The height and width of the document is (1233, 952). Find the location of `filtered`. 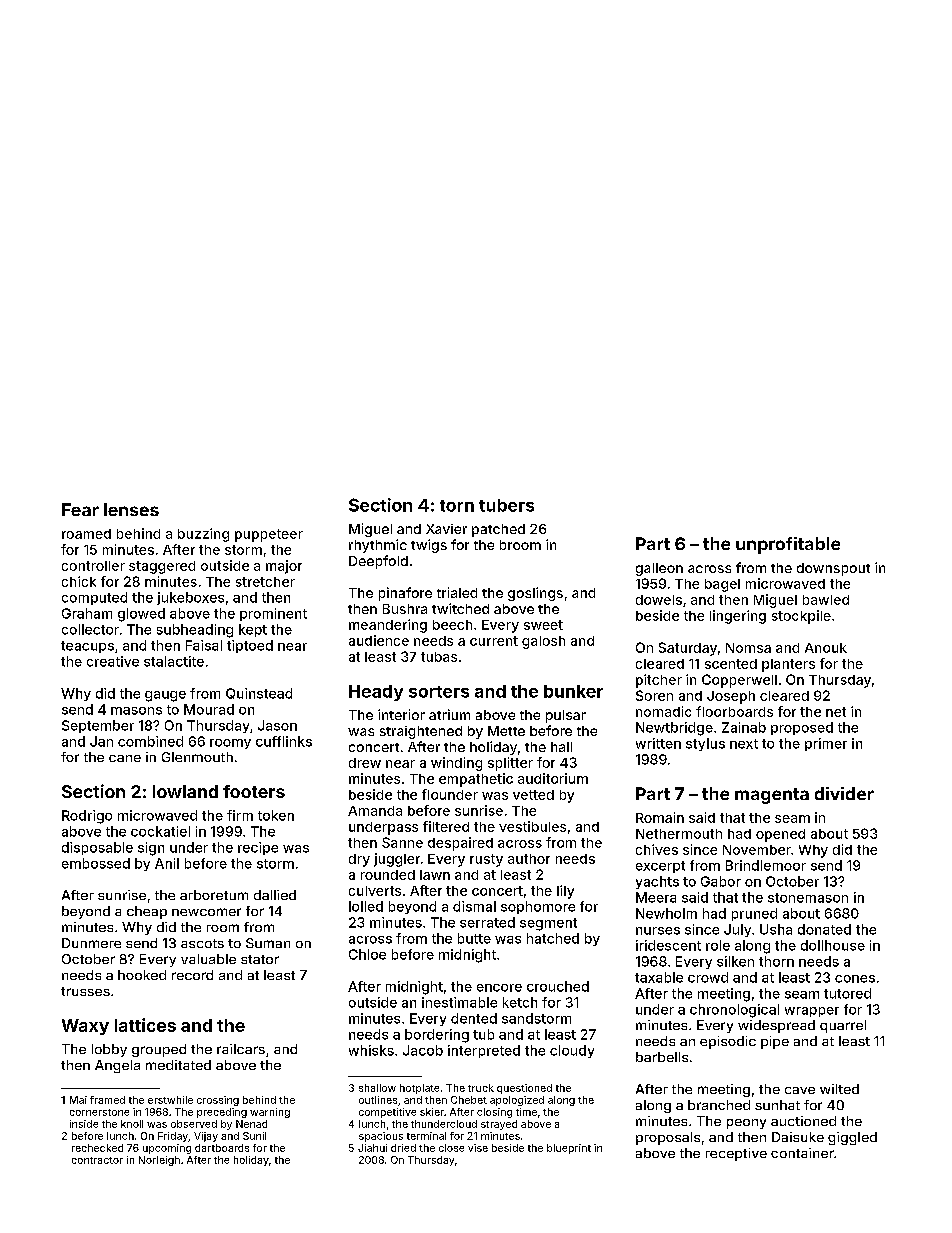

filtered is located at coordinates (446, 826).
